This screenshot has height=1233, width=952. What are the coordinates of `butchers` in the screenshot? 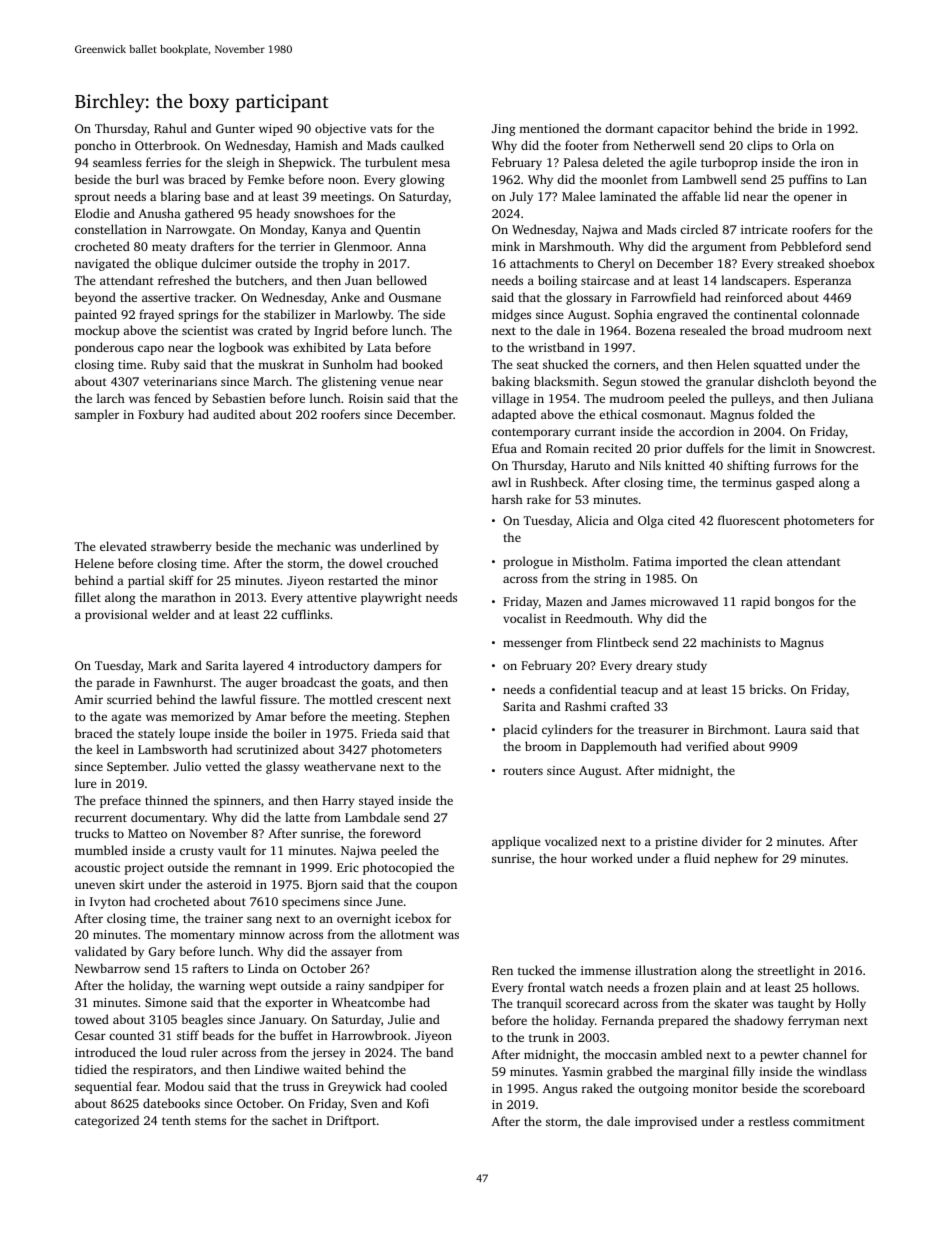 It's located at (260, 280).
